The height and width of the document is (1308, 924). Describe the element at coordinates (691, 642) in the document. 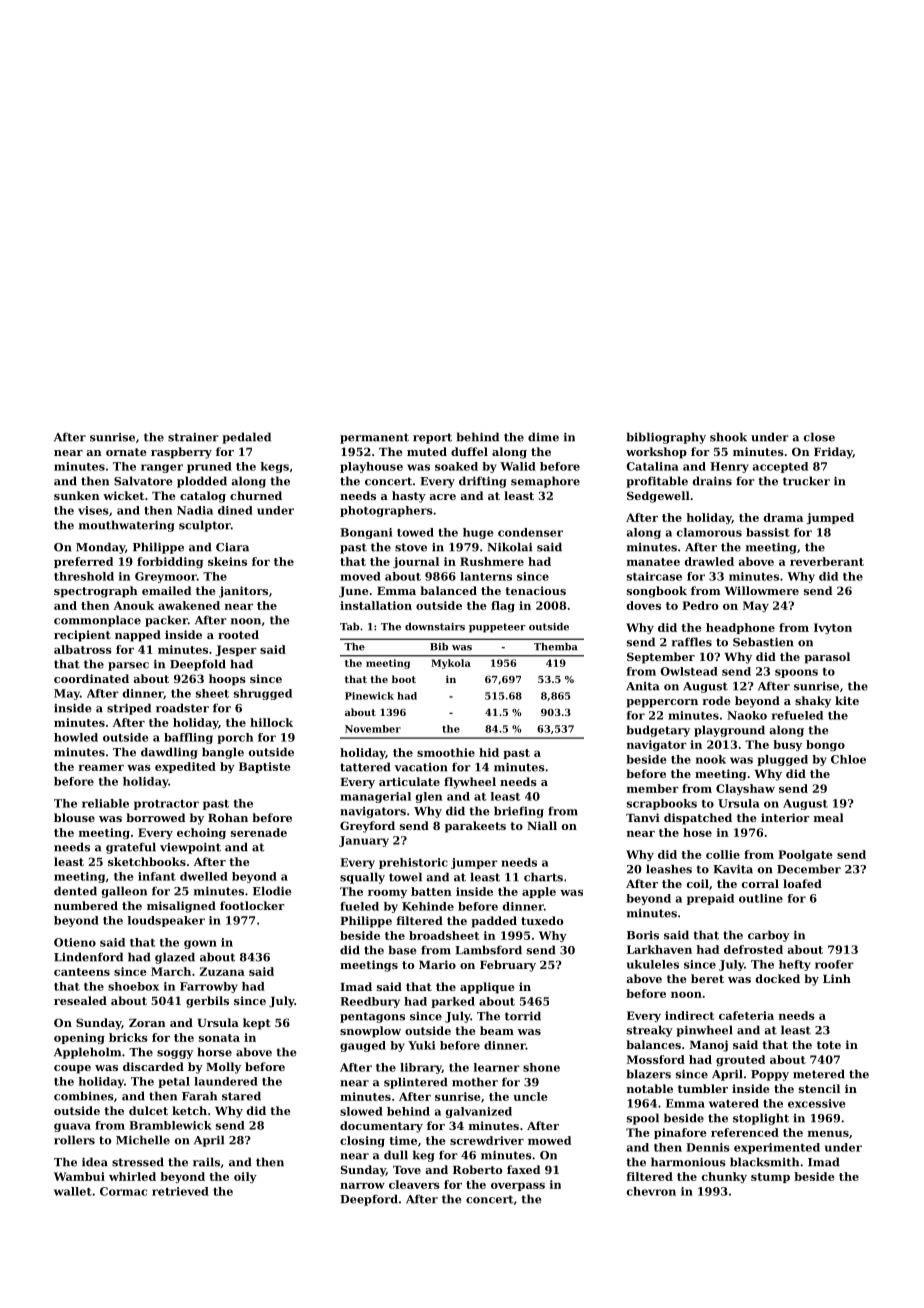

I see `raffles` at that location.
